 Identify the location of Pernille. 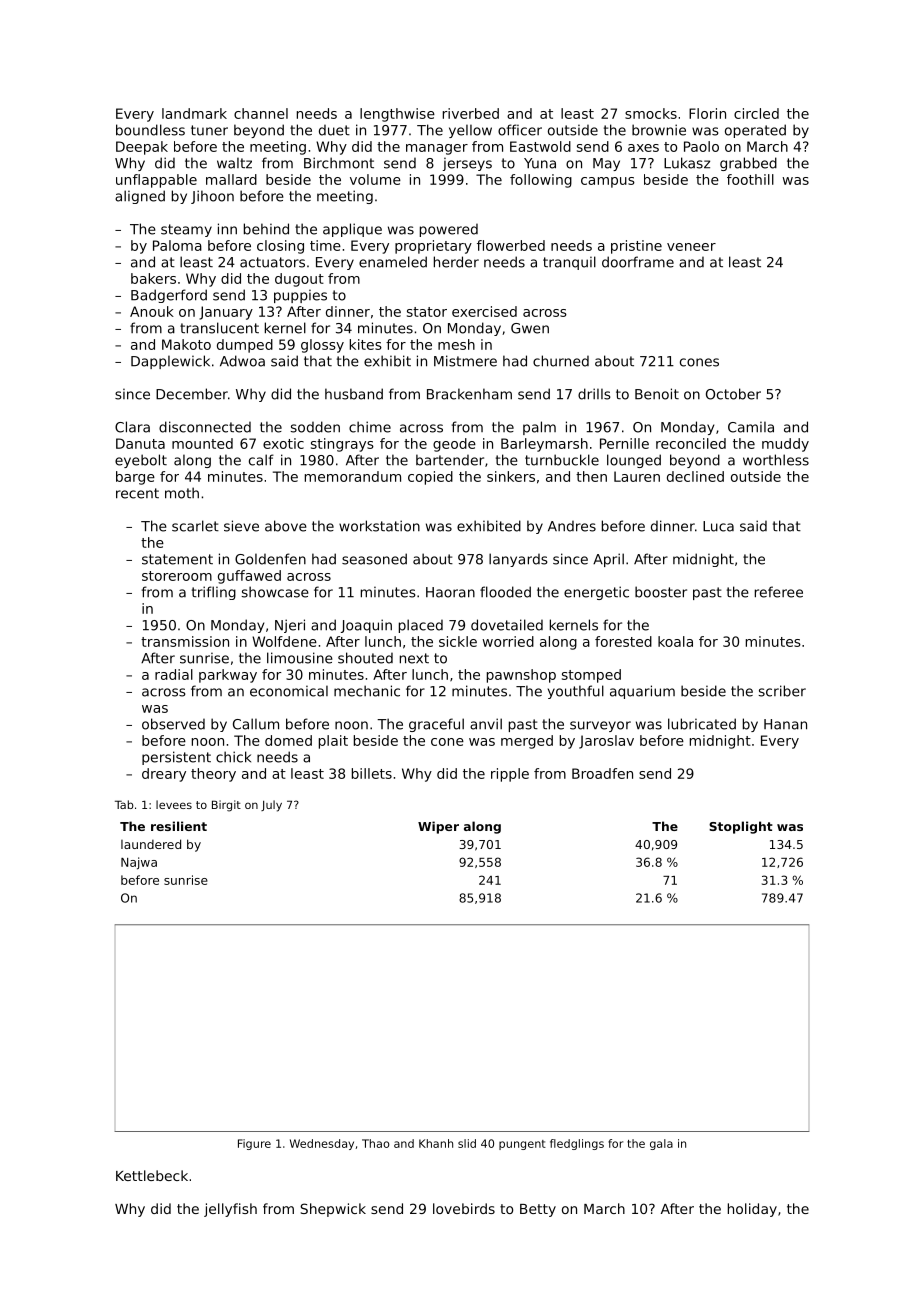
(624, 443).
